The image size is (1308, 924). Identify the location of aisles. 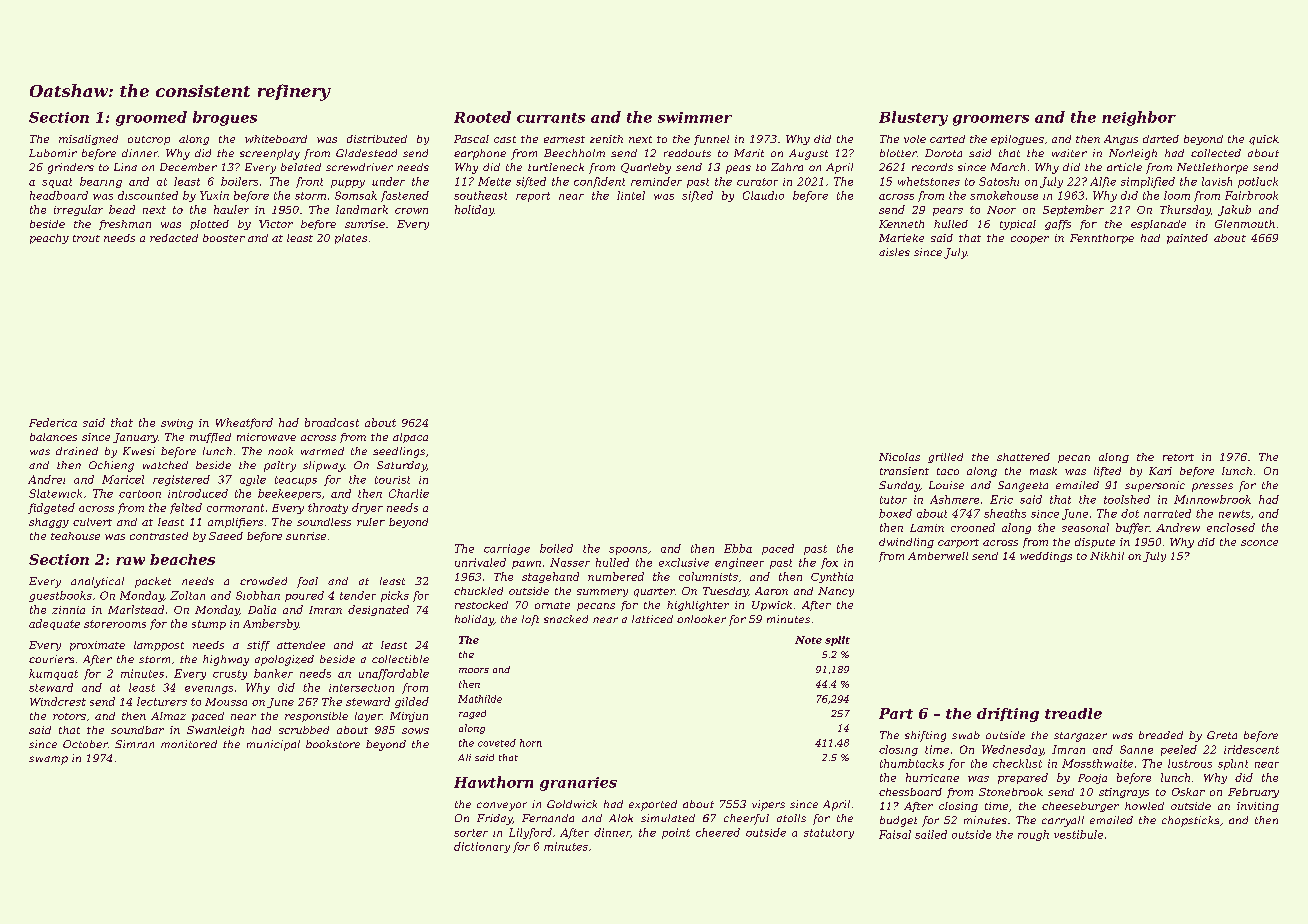
(894, 252).
